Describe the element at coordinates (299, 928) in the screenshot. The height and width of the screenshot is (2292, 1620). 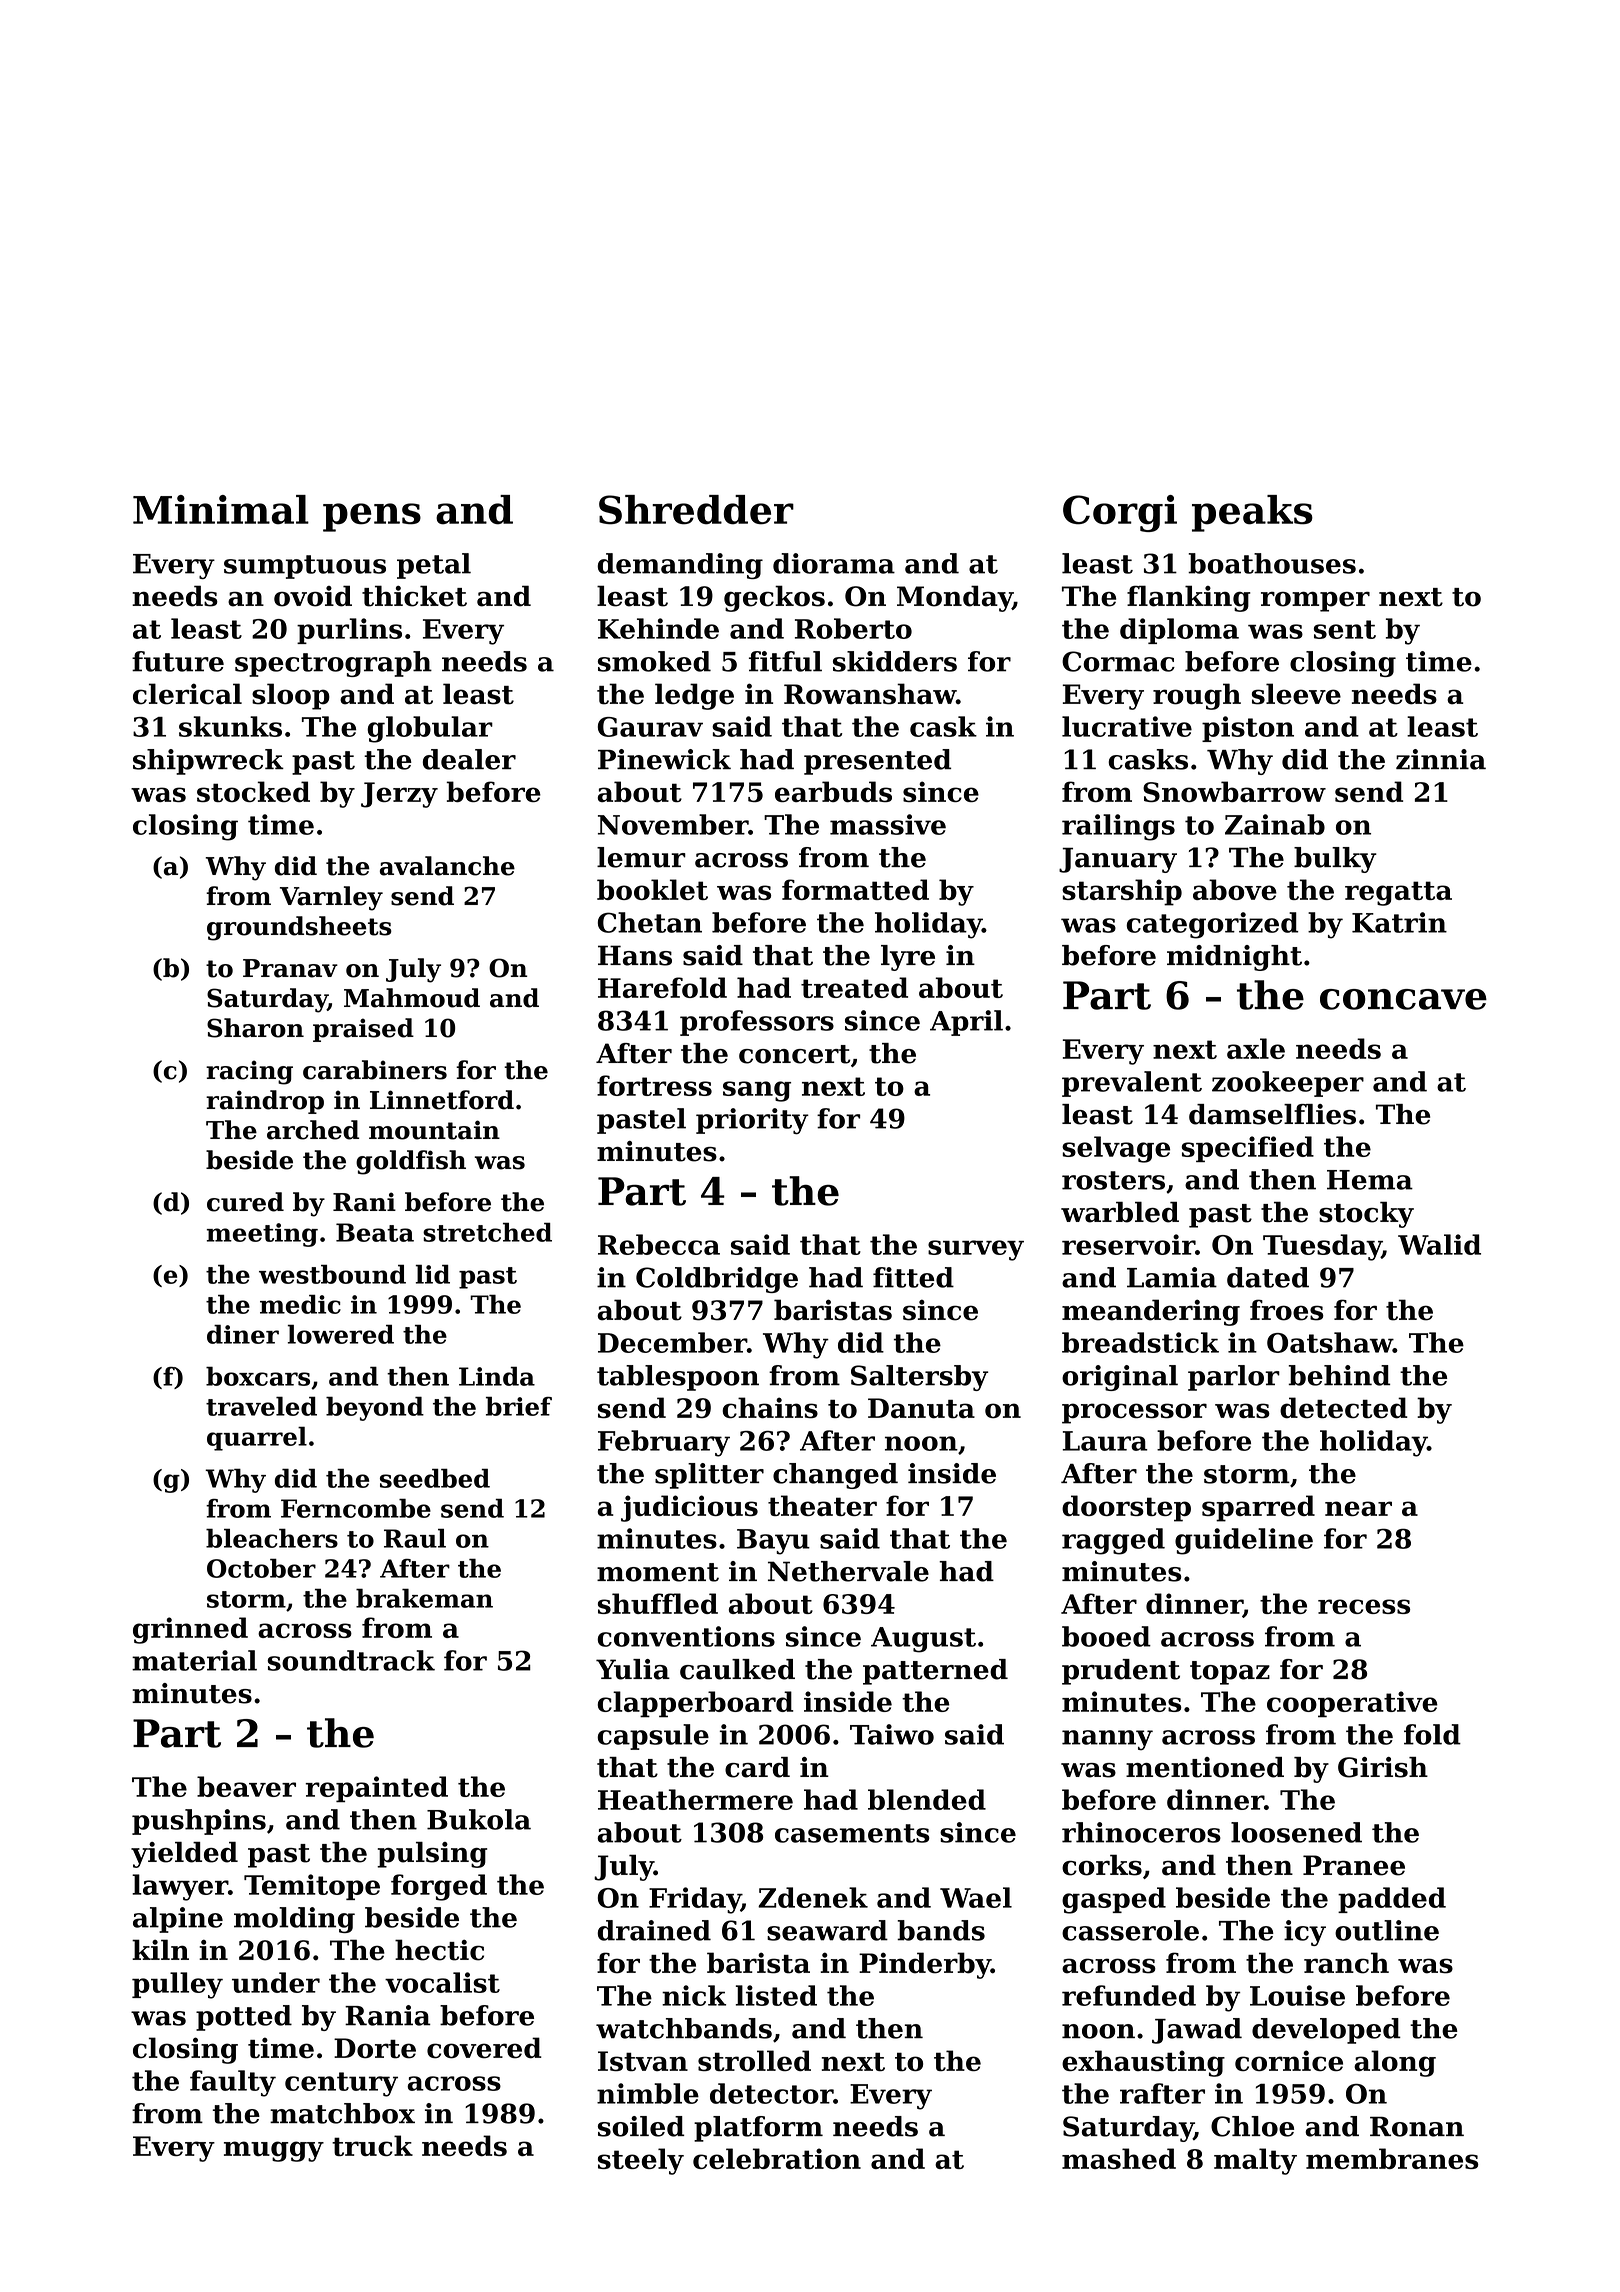
I see `groundsheets` at that location.
